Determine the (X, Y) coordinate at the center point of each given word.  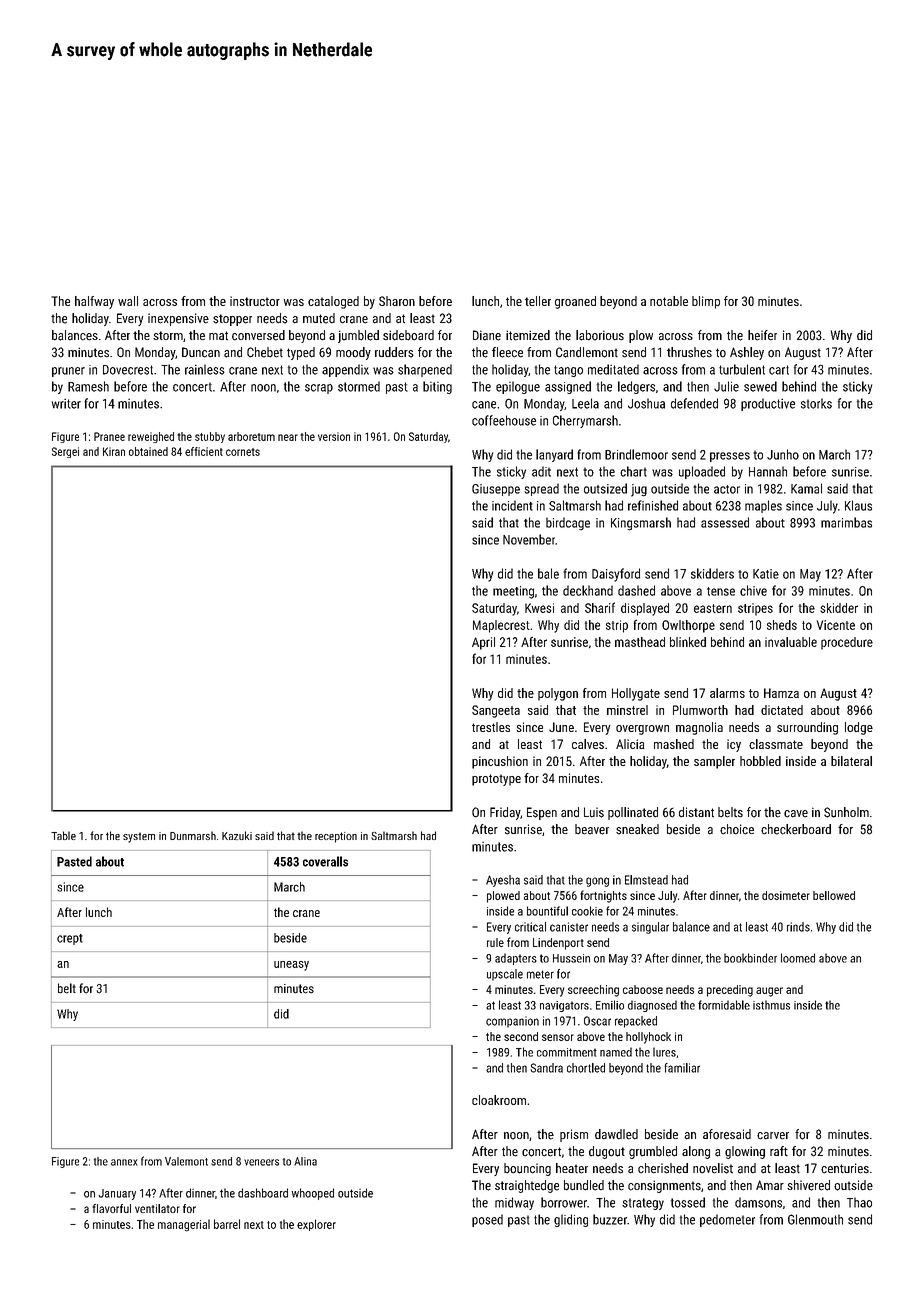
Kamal (806, 488)
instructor (255, 301)
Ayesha (503, 881)
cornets (243, 452)
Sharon (397, 301)
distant (696, 812)
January (117, 1194)
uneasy (291, 966)
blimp (706, 302)
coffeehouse (504, 420)
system (139, 837)
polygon (558, 694)
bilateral (851, 761)
